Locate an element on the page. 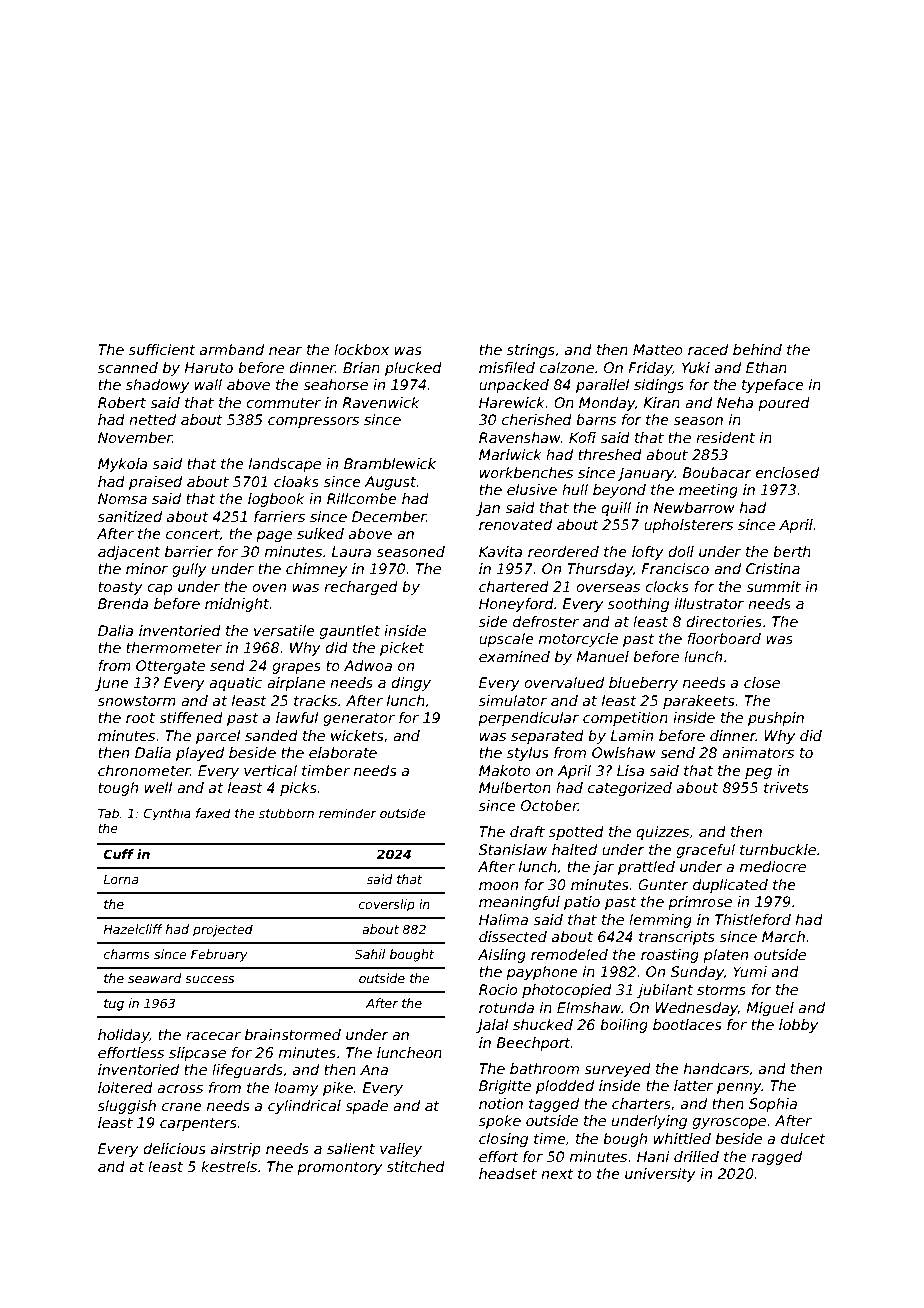 The image size is (924, 1308). headset is located at coordinates (508, 1173).
